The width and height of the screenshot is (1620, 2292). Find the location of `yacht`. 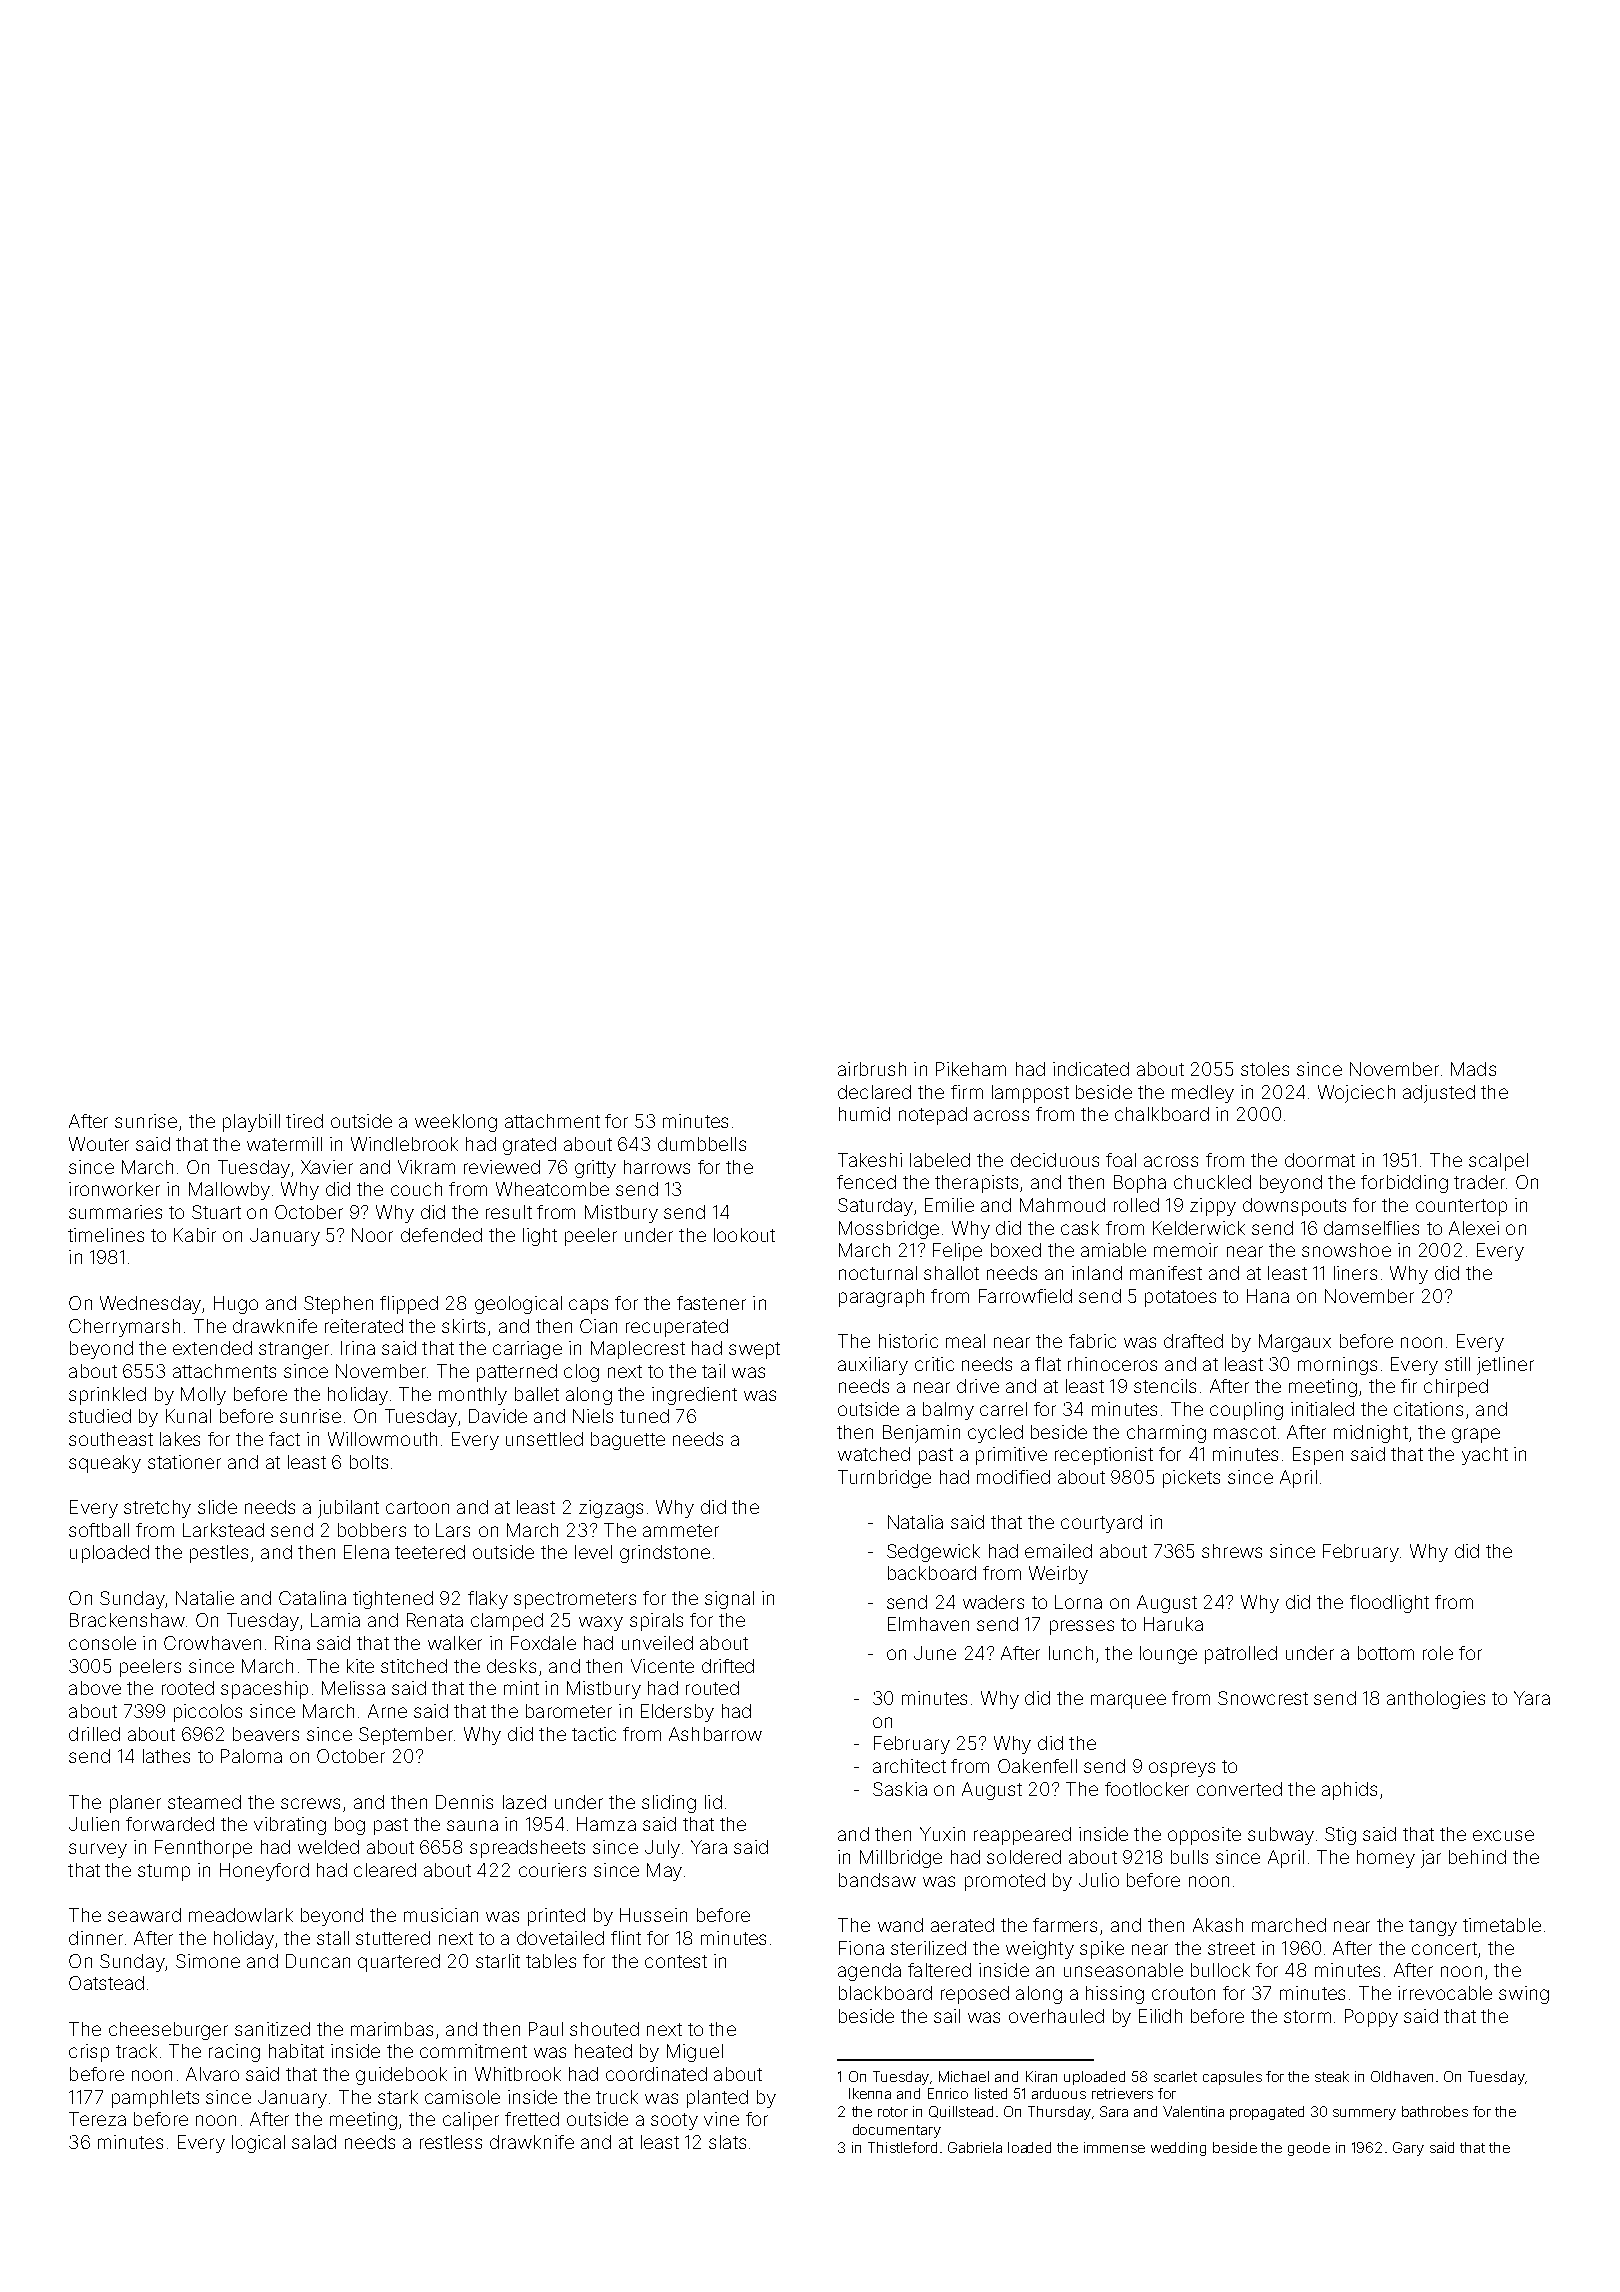

yacht is located at coordinates (1485, 1456).
